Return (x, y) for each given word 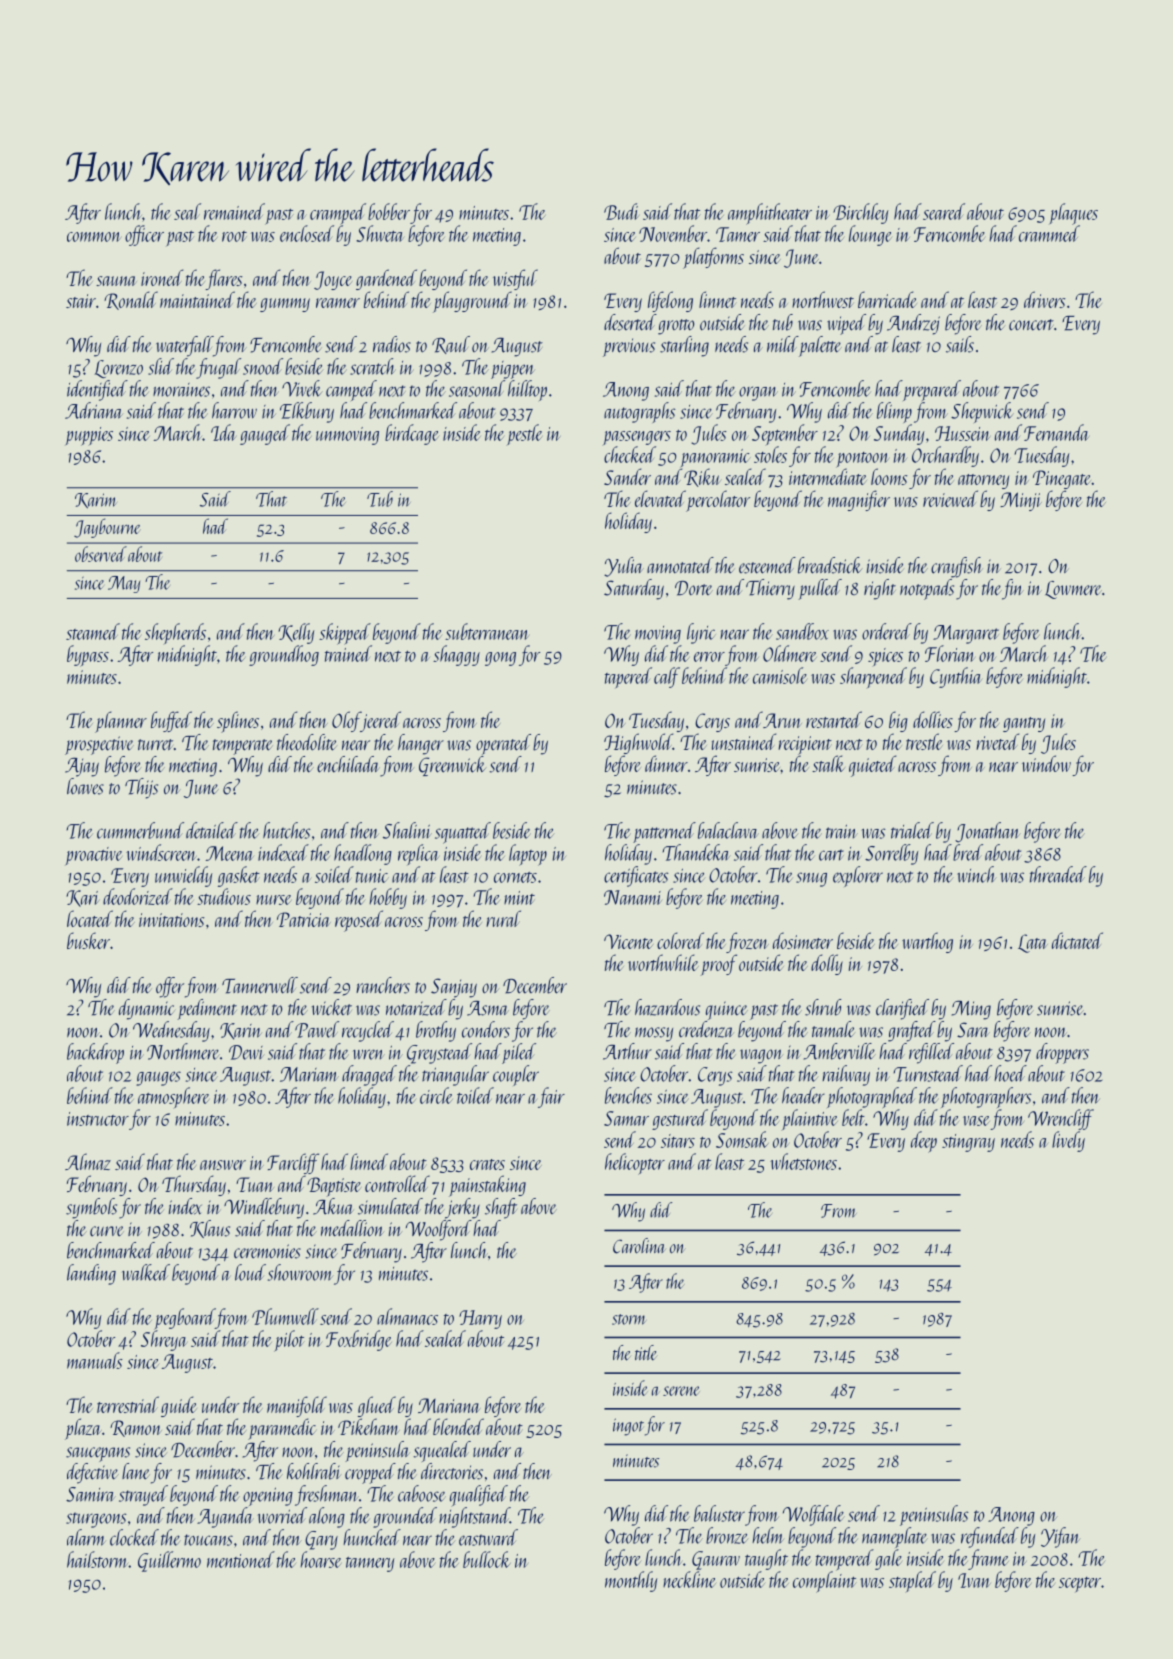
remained (234, 211)
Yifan (1060, 1537)
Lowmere (1073, 590)
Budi (621, 211)
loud (250, 1272)
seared (944, 211)
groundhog (284, 655)
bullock (487, 1559)
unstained (744, 741)
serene (681, 1391)
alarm (86, 1537)
